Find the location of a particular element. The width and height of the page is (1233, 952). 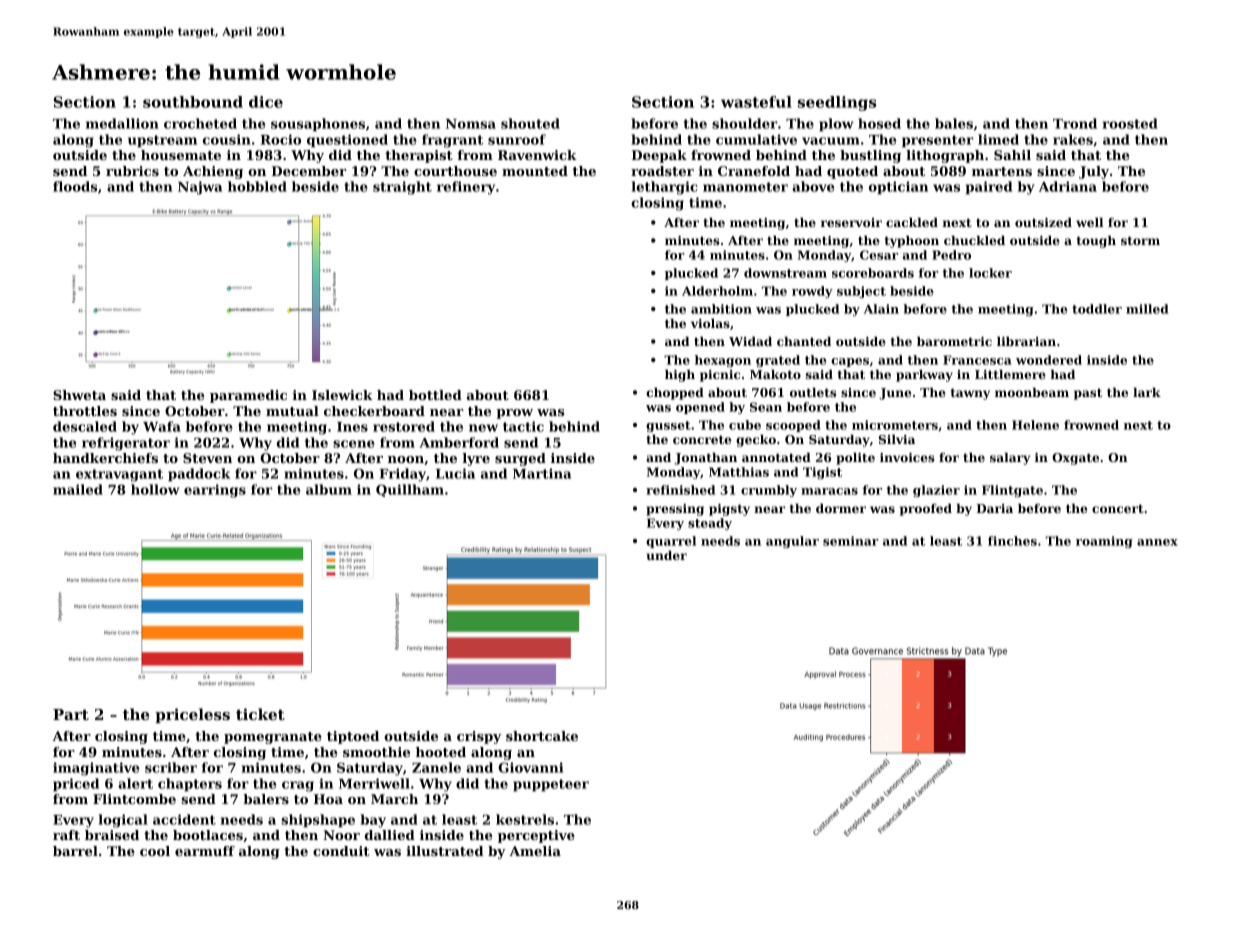

seedlings is located at coordinates (837, 103).
